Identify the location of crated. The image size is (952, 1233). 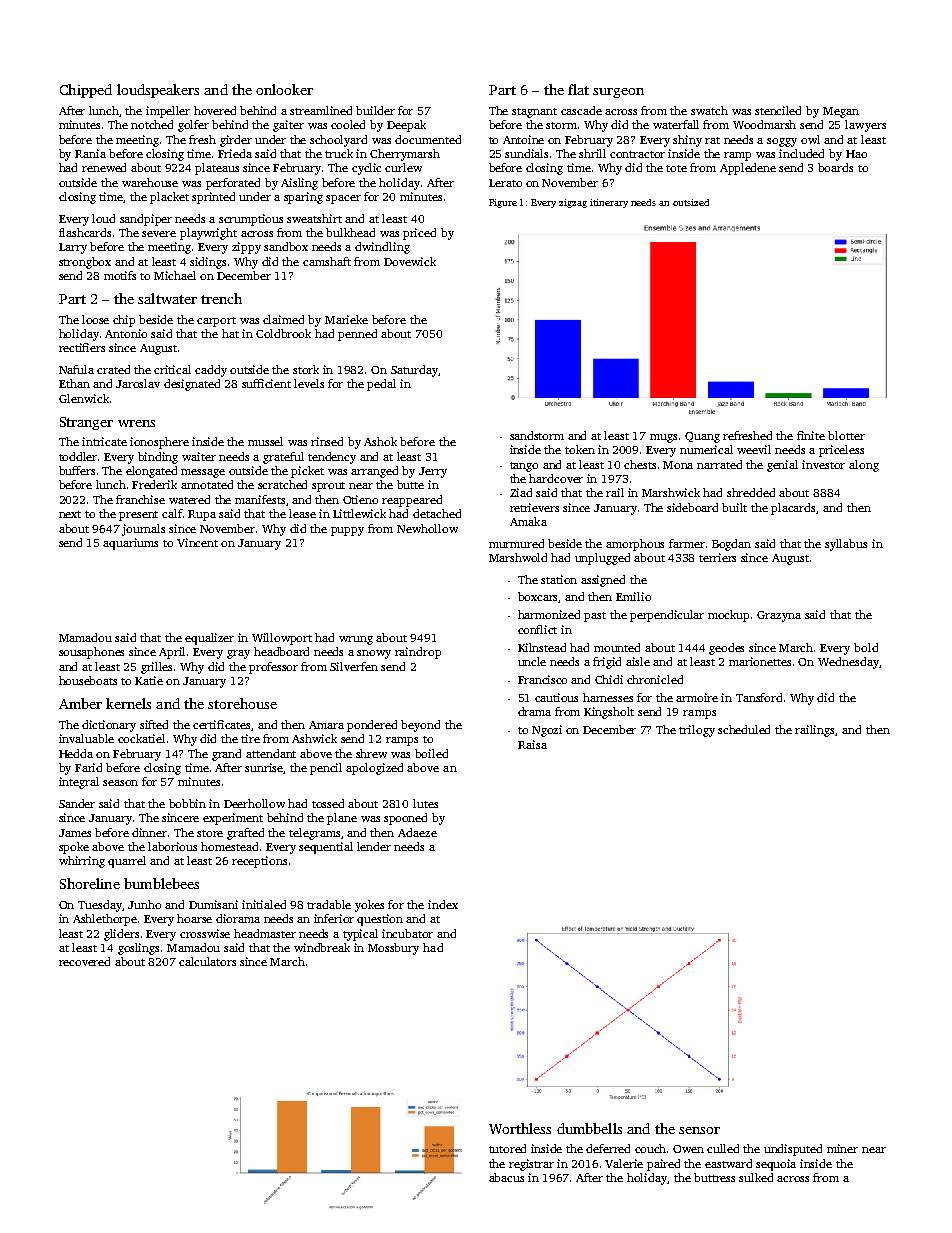
(113, 369).
